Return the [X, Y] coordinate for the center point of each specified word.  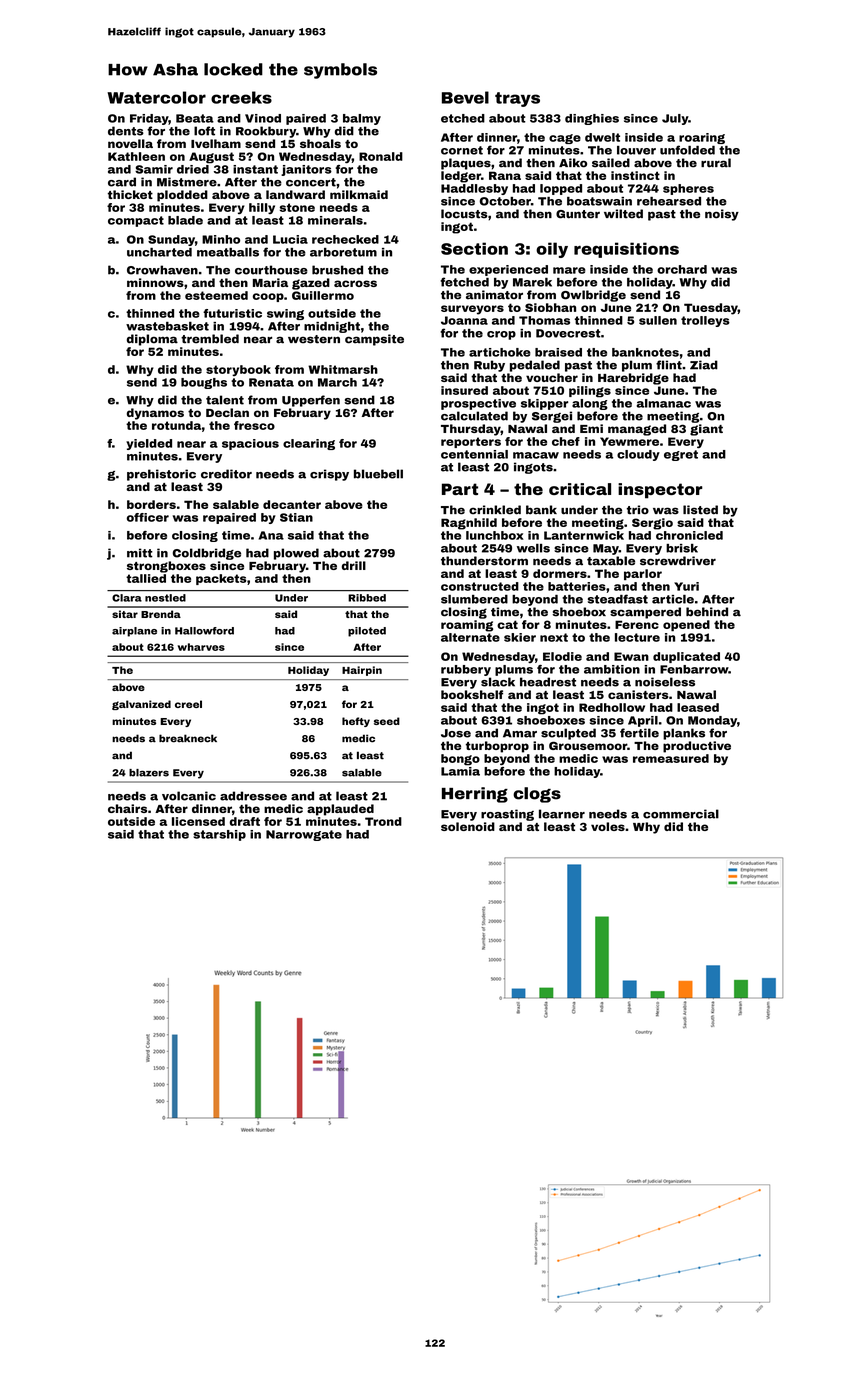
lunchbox [495, 535]
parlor [643, 574]
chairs [127, 808]
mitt [140, 553]
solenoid [468, 826]
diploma [152, 340]
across [355, 283]
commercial [681, 814]
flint [669, 365]
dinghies [592, 119]
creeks [241, 97]
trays [517, 99]
